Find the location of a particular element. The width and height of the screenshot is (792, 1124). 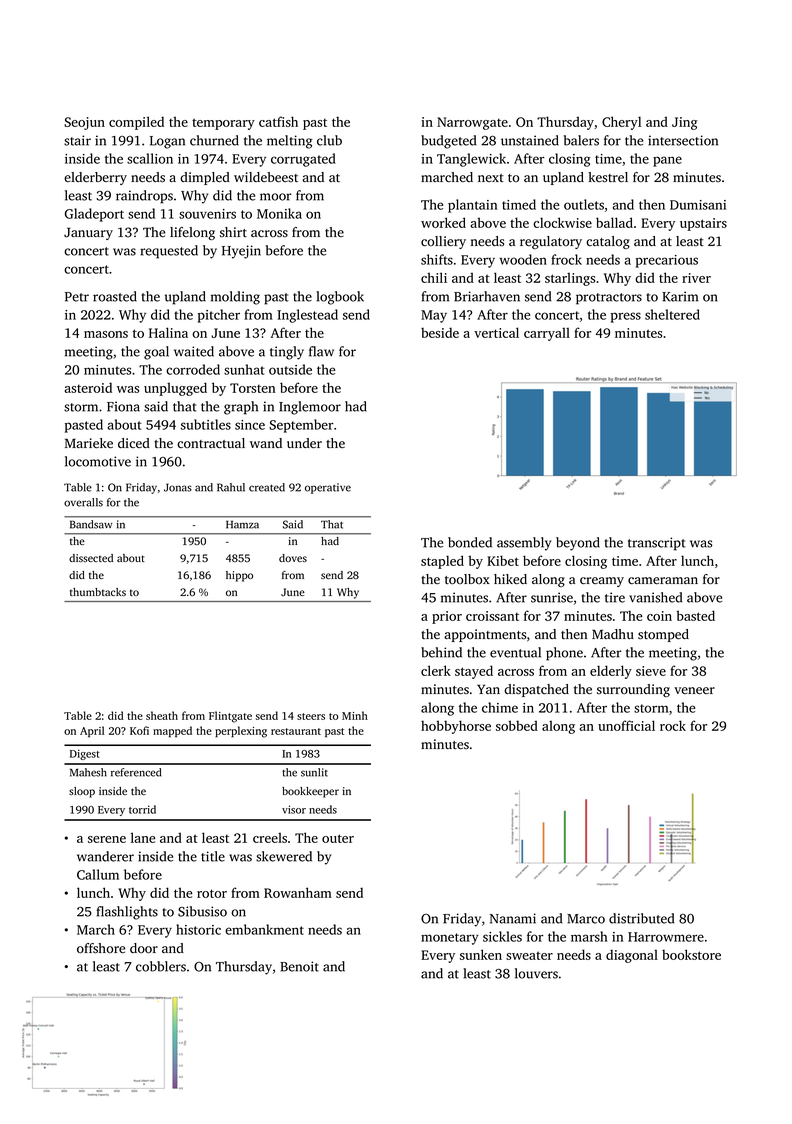

scallion is located at coordinates (150, 158).
